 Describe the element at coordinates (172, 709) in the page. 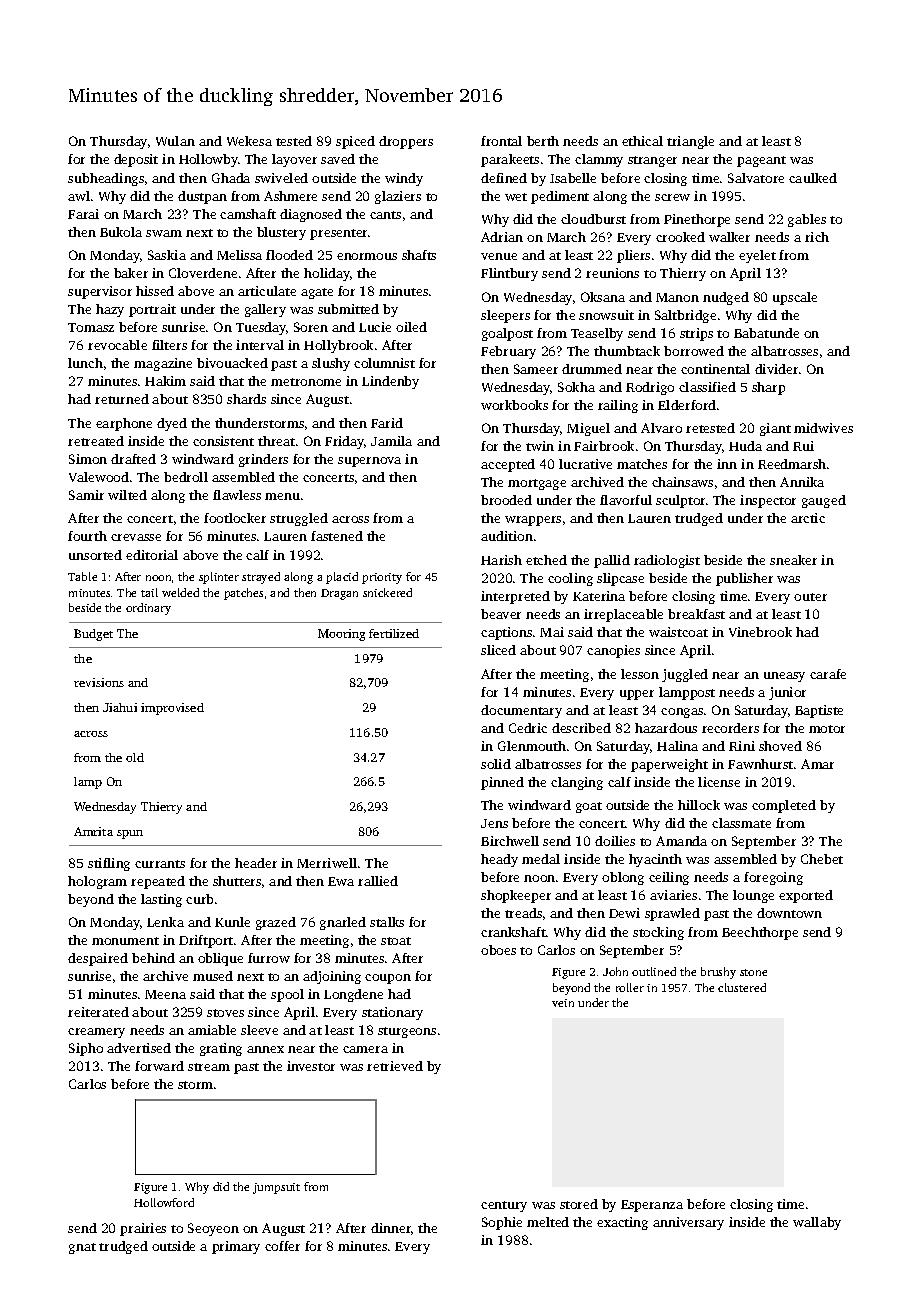

I see `improvised` at that location.
